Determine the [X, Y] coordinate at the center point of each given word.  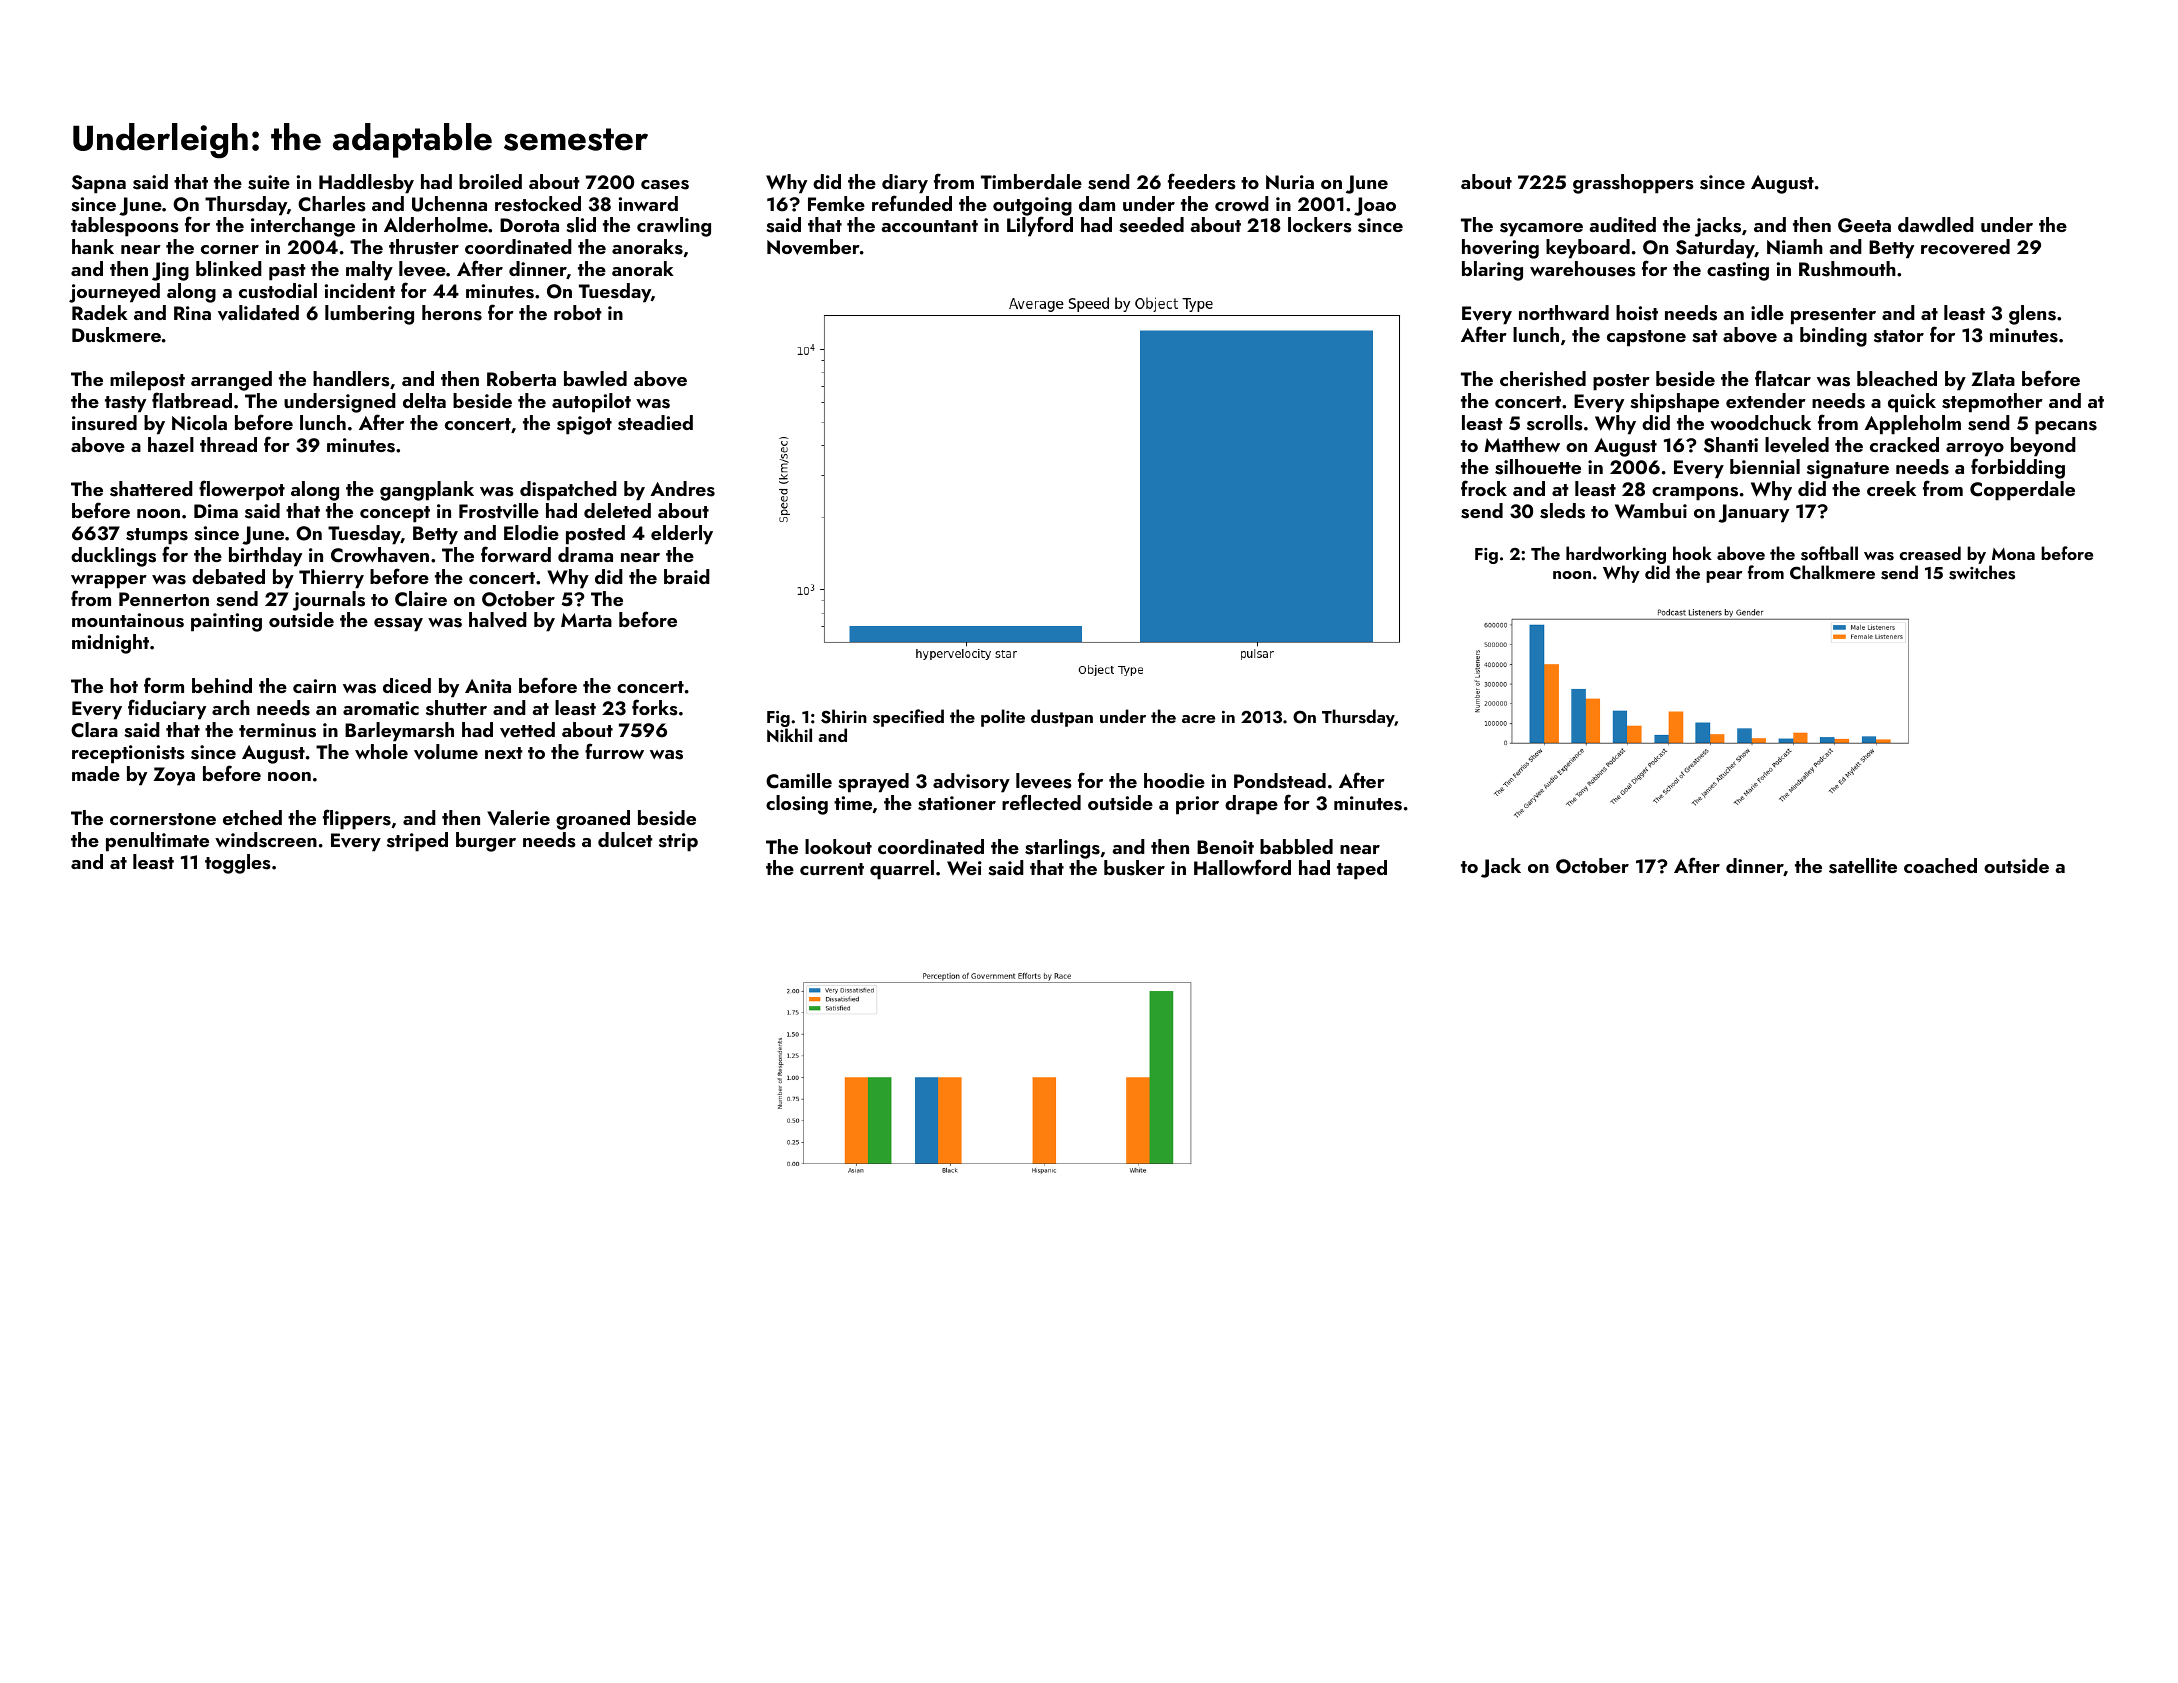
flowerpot [242, 490]
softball [1829, 553]
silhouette [1538, 467]
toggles [238, 864]
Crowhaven [380, 555]
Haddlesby [366, 184]
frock [1484, 488]
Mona [2013, 554]
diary [905, 184]
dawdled [1936, 224]
